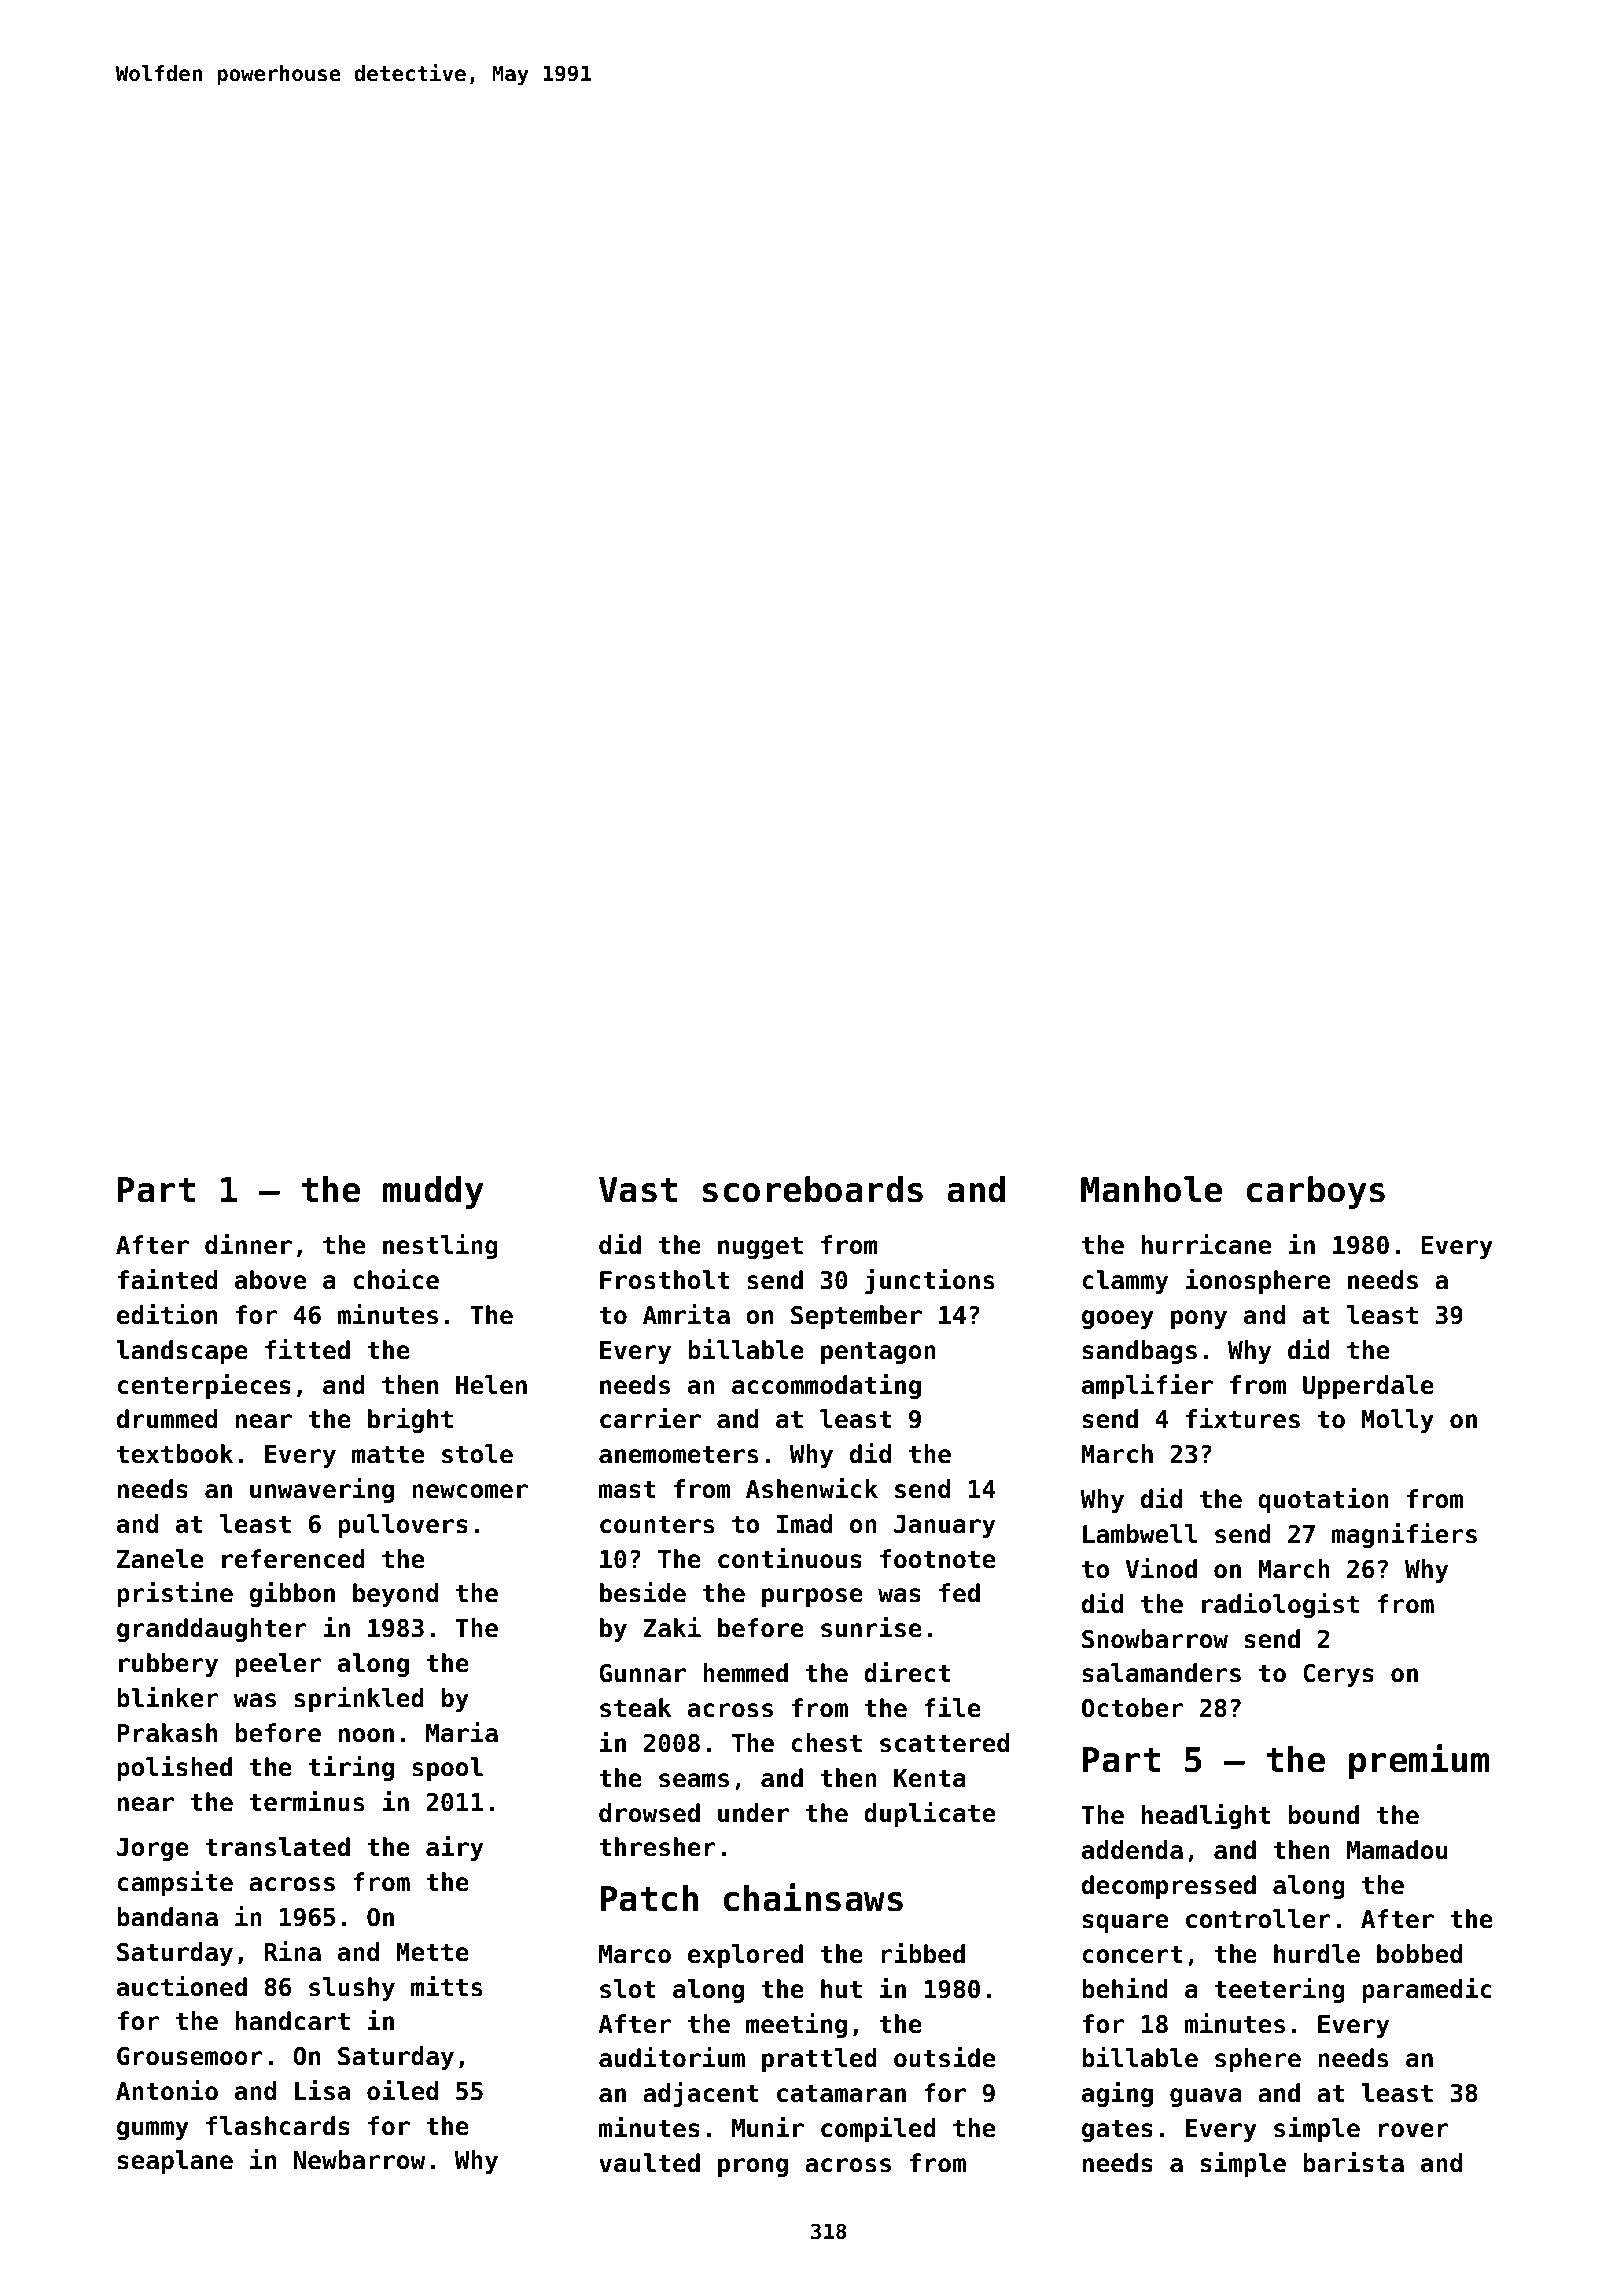 This screenshot has width=1620, height=2292. What do you see at coordinates (1162, 1673) in the screenshot?
I see `salamanders` at bounding box center [1162, 1673].
